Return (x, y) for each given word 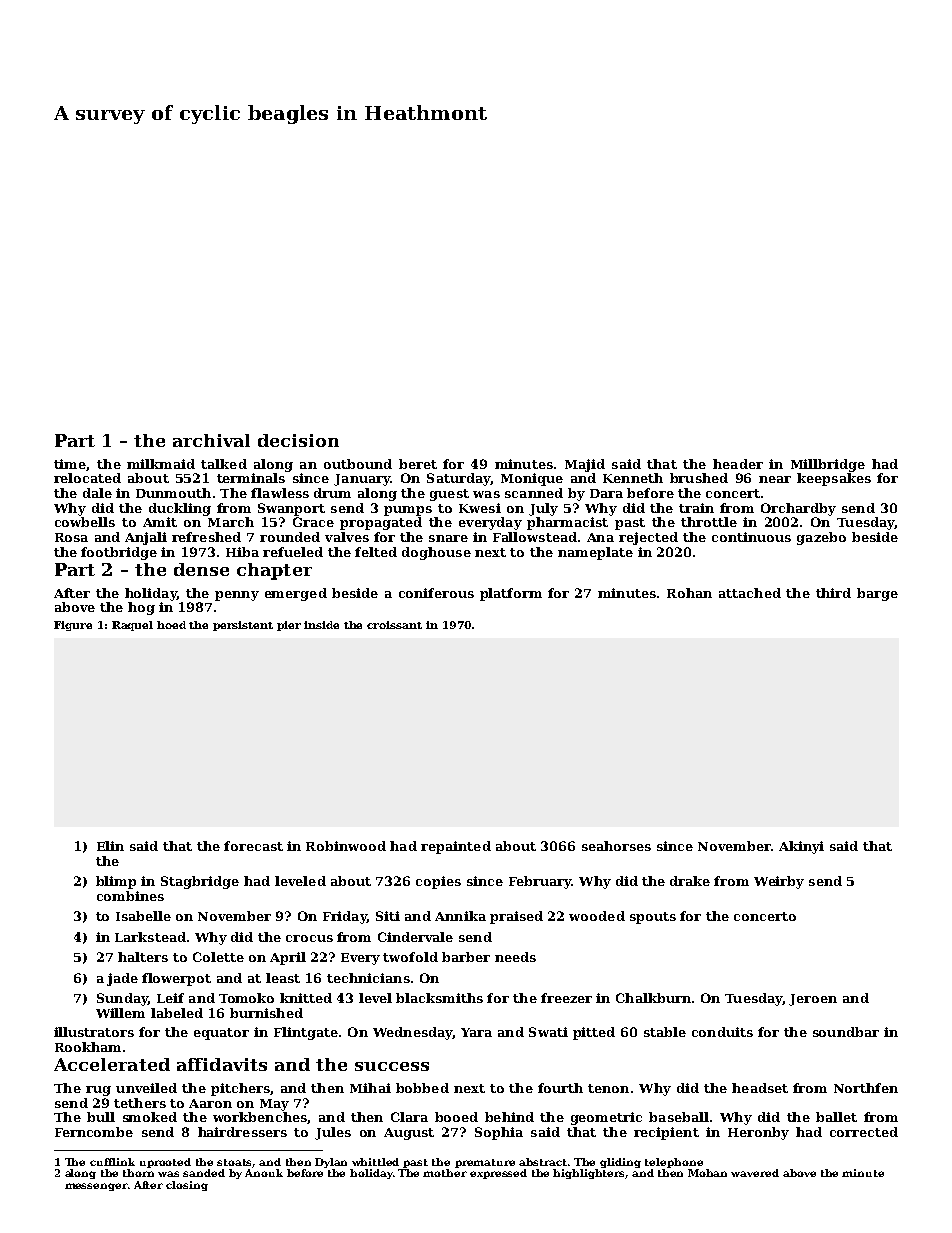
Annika (460, 916)
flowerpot (176, 979)
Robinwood (346, 846)
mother (445, 1173)
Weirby (779, 882)
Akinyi (801, 847)
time (70, 464)
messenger (96, 1187)
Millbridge (828, 465)
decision (298, 440)
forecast (253, 846)
